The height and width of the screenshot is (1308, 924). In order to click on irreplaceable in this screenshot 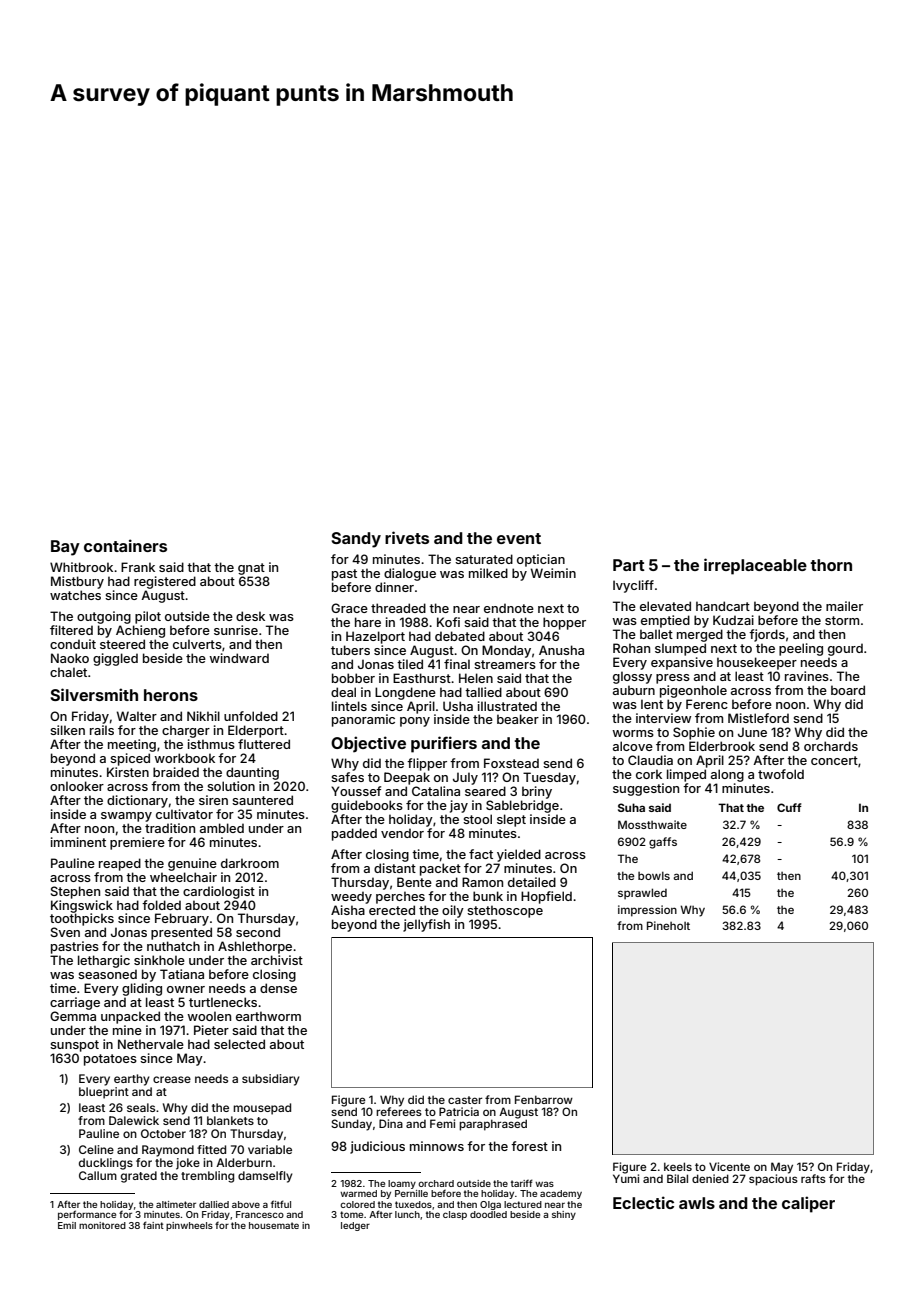, I will do `click(755, 566)`.
